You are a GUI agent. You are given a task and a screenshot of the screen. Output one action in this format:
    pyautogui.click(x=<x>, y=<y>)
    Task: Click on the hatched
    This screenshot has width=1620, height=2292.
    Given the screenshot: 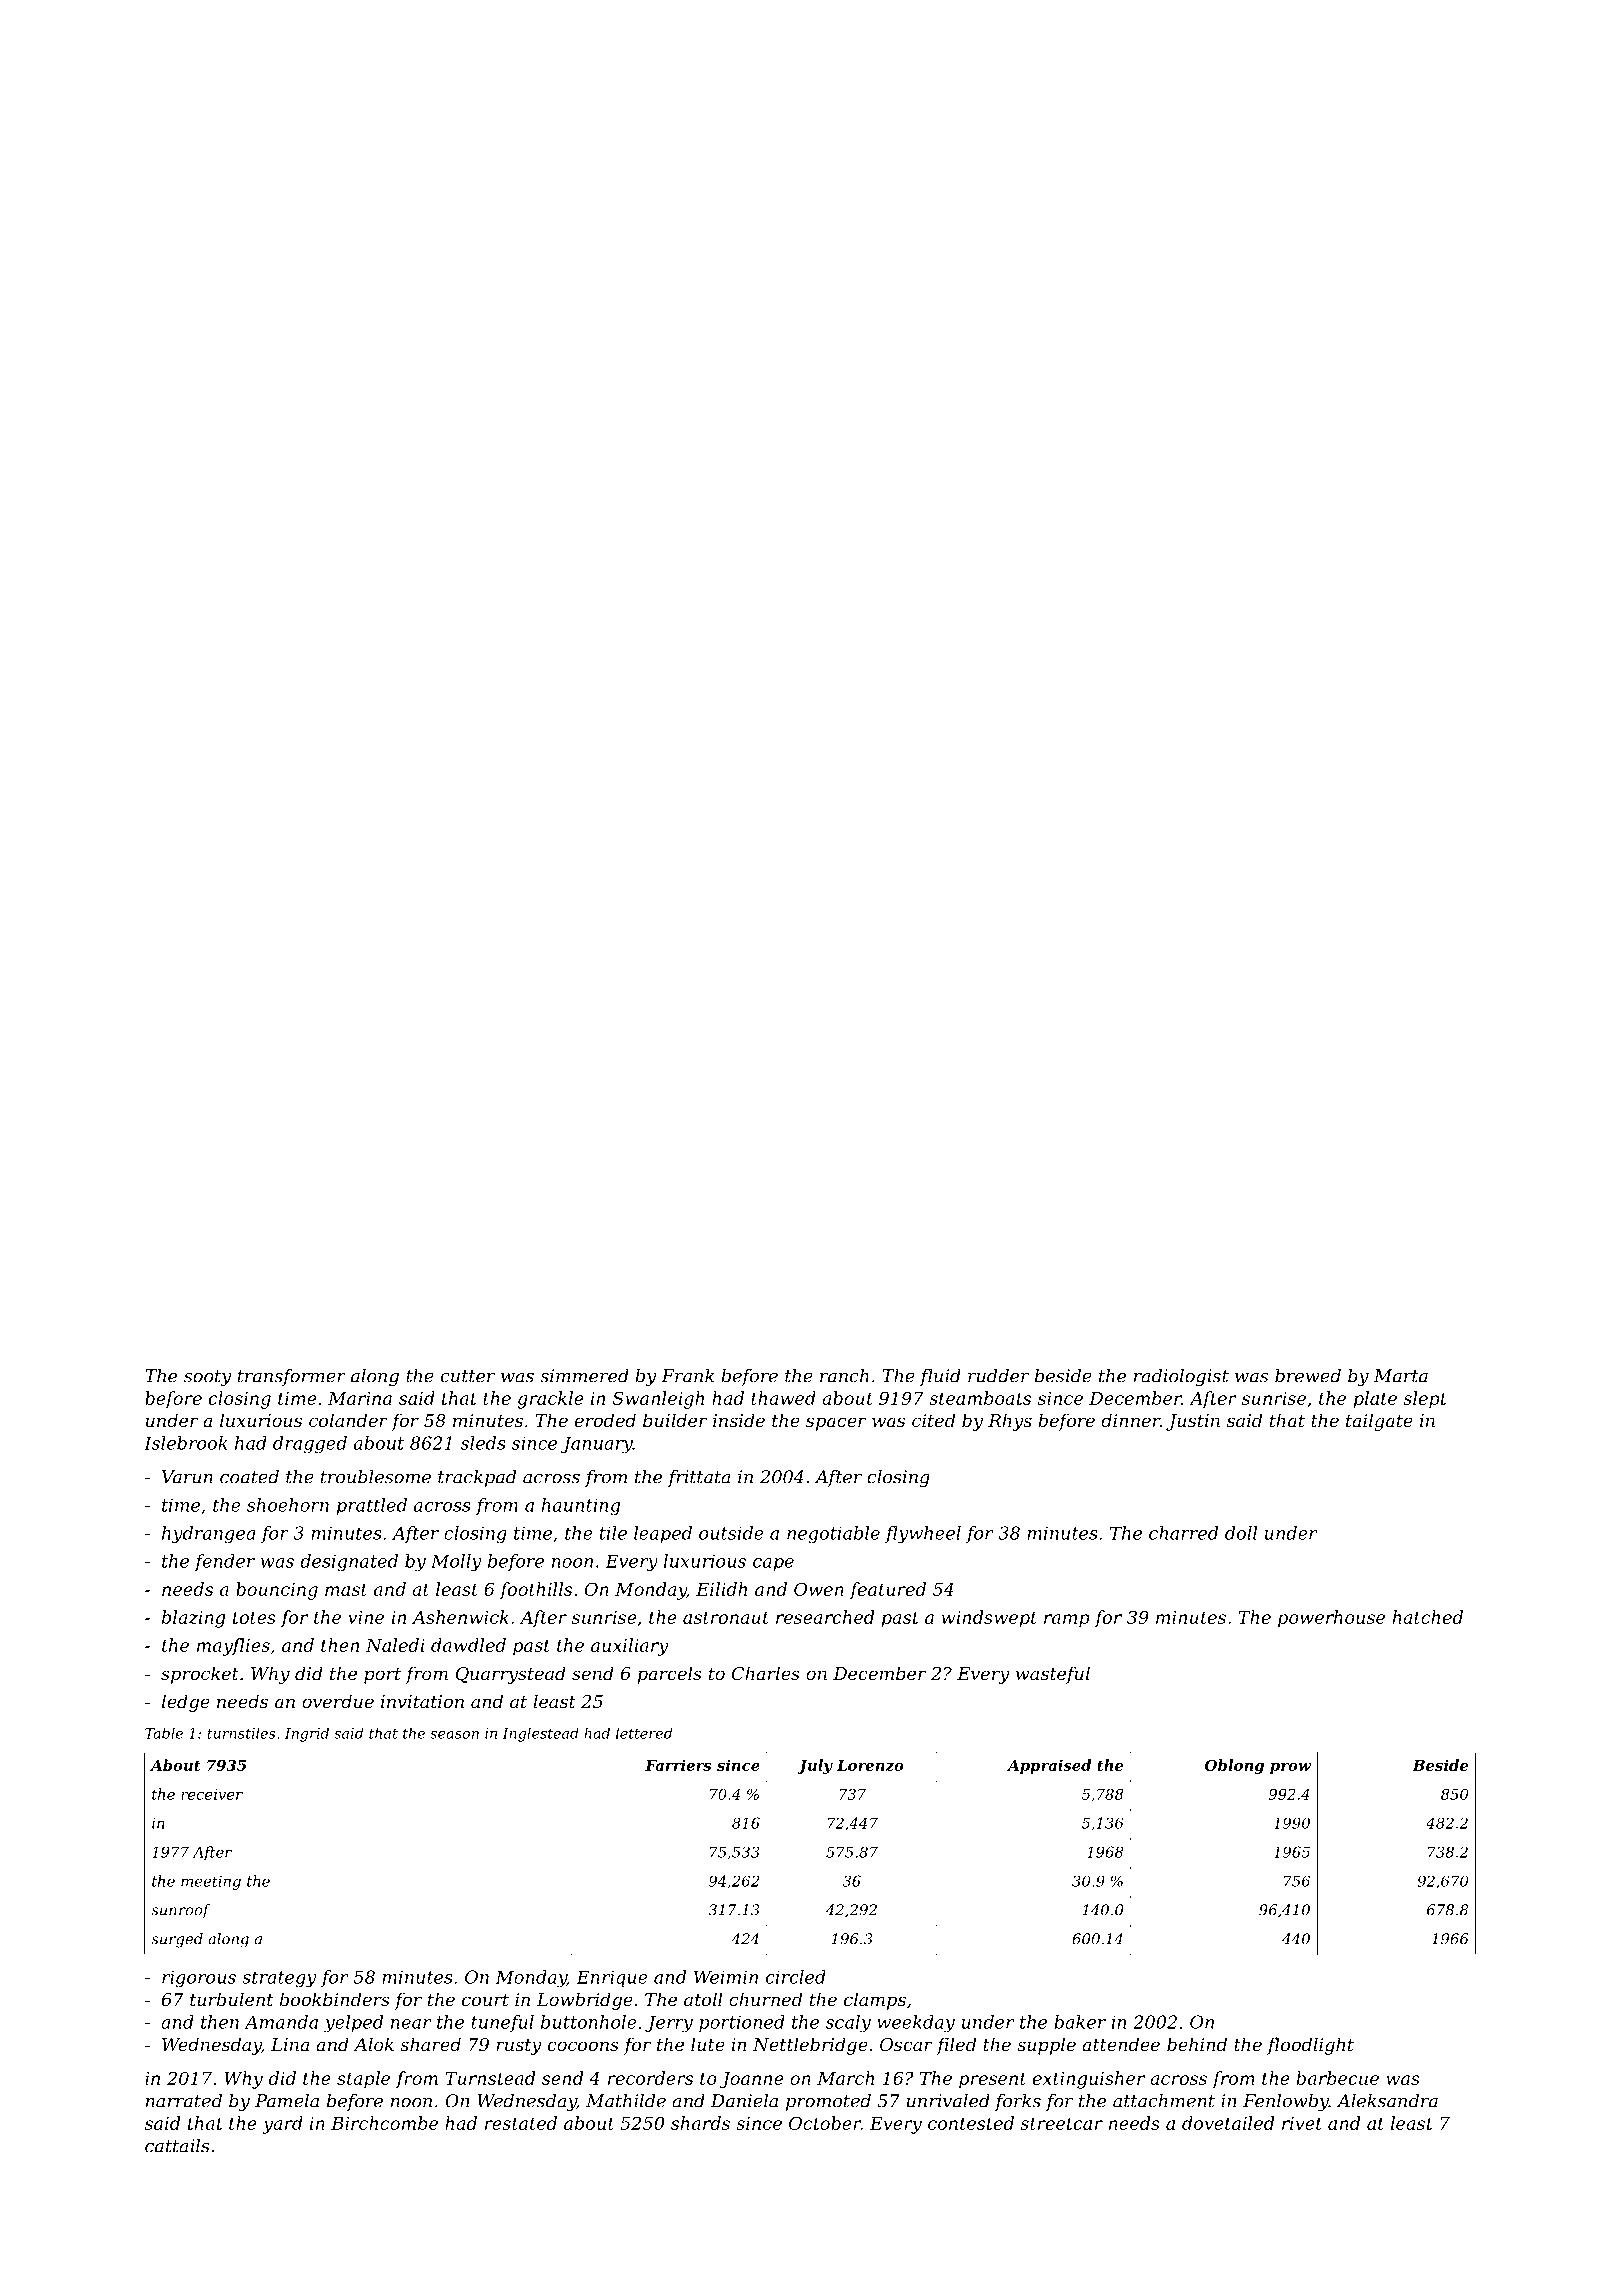 What is the action you would take?
    pyautogui.click(x=1428, y=1617)
